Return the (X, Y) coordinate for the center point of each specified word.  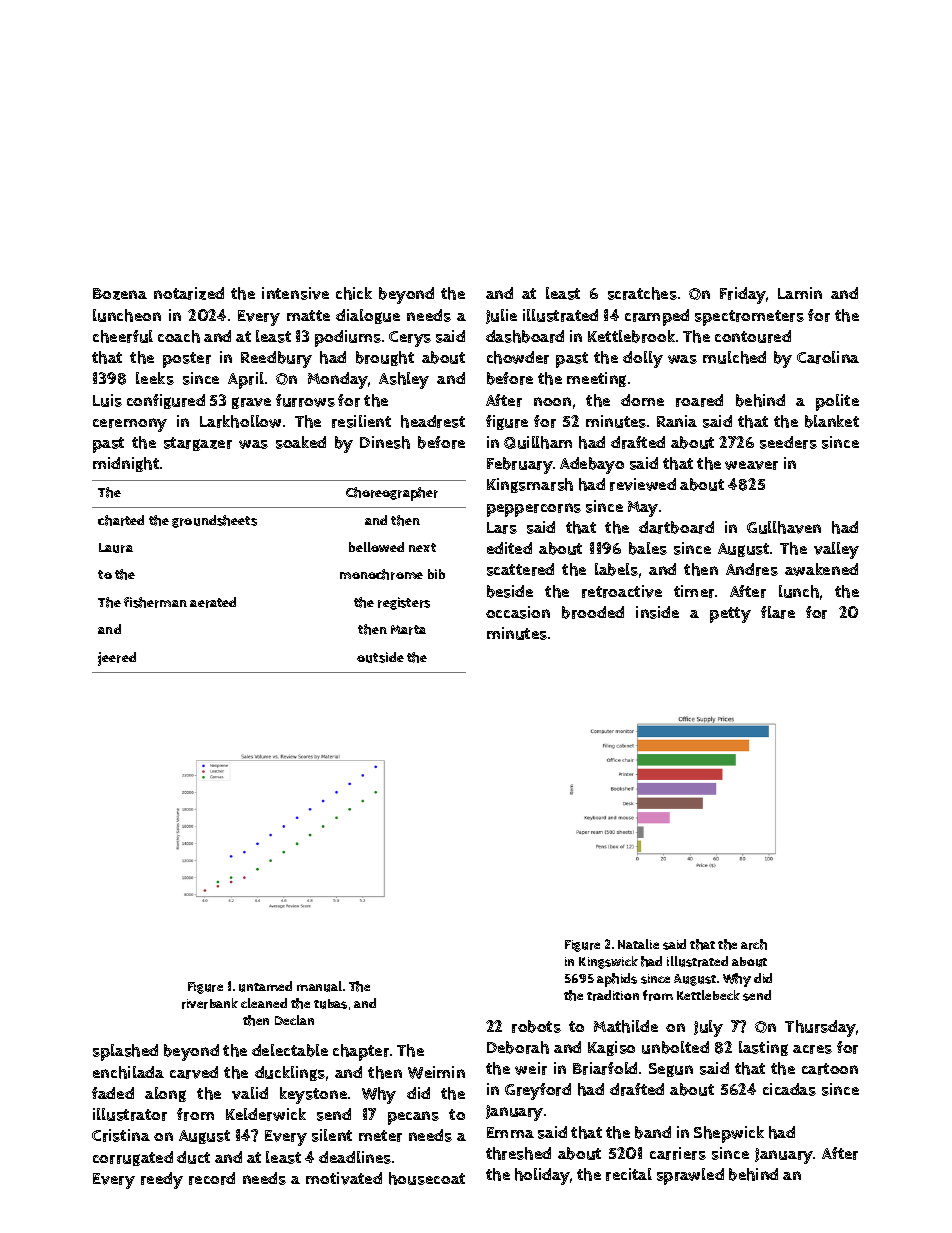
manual (319, 986)
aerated (213, 602)
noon (552, 401)
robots (536, 1026)
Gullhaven (784, 527)
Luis (107, 400)
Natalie (638, 944)
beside (510, 591)
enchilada (128, 1072)
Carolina (828, 357)
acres (812, 1049)
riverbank (210, 1003)
